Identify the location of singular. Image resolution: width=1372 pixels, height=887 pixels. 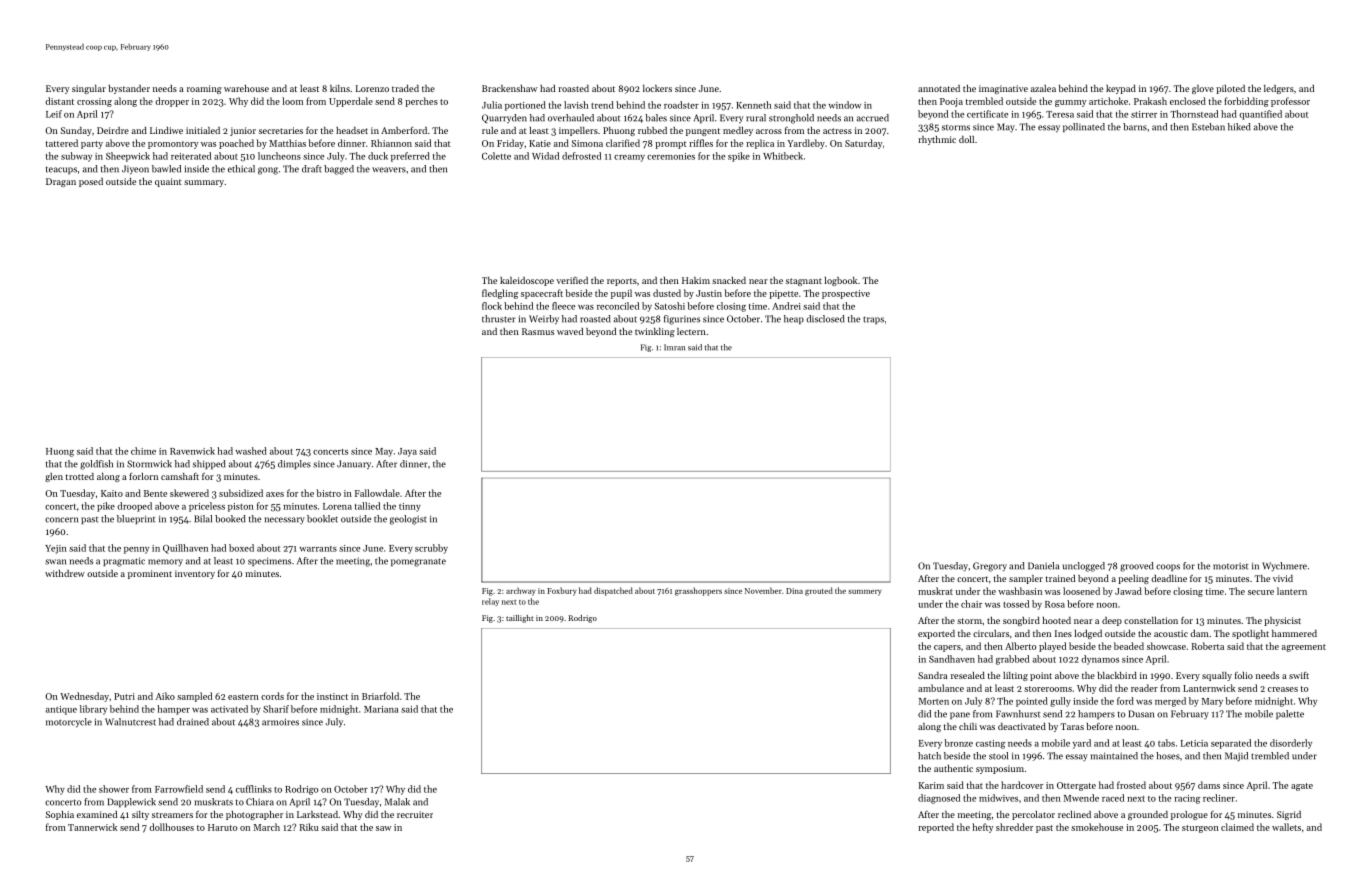
(89, 89).
